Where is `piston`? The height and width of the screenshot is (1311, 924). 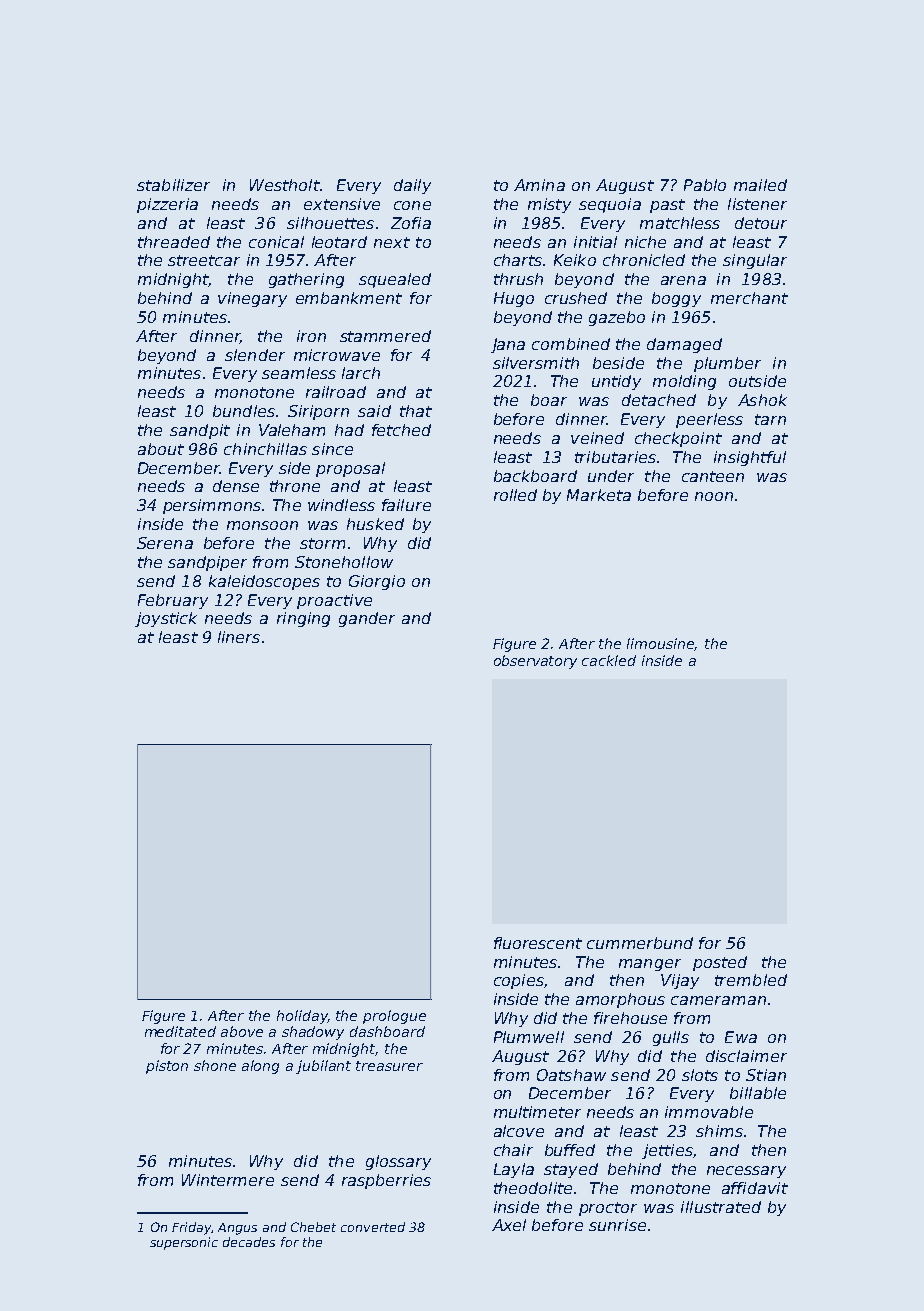
piston is located at coordinates (167, 1067).
